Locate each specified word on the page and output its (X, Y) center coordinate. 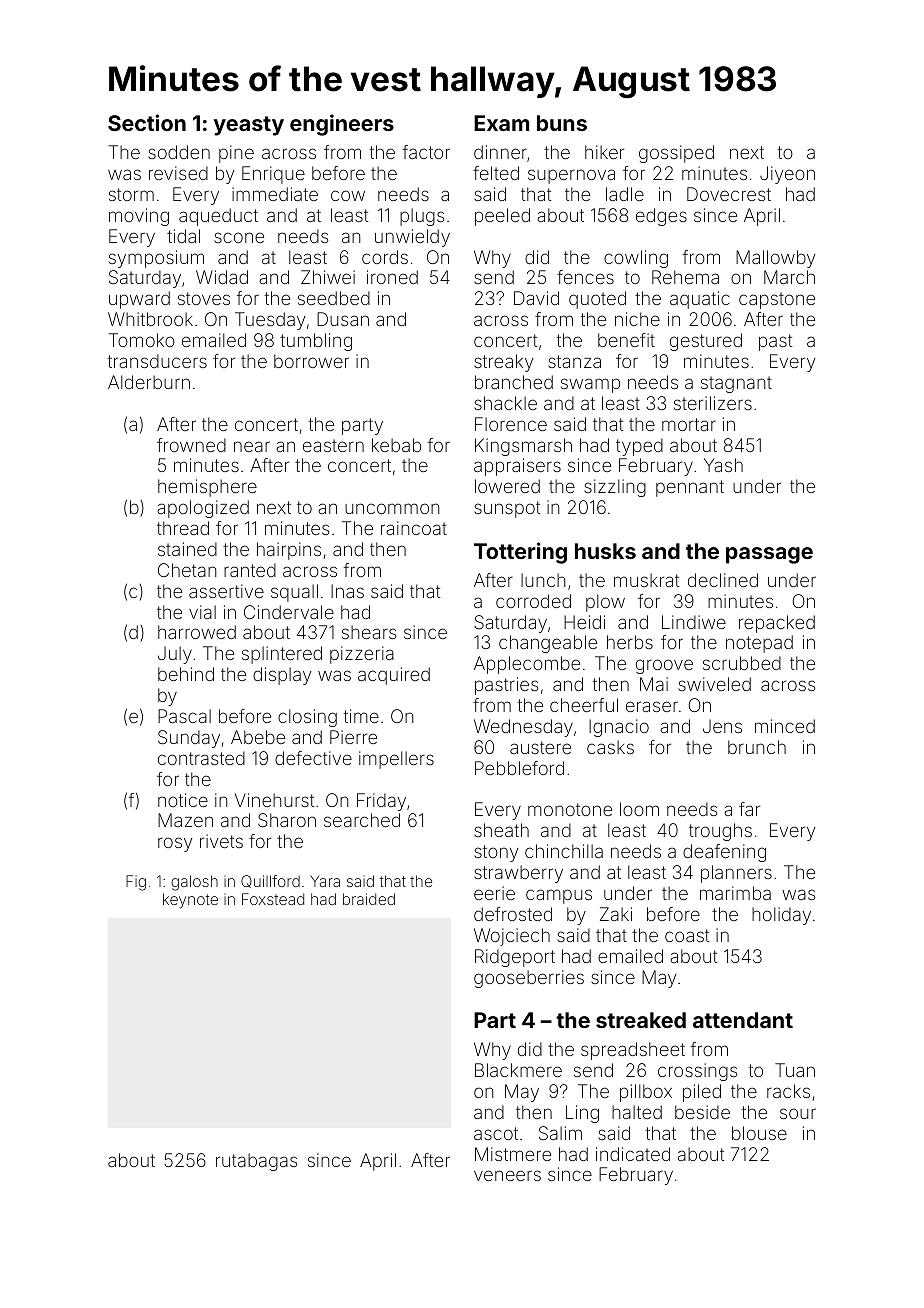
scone (239, 237)
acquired (394, 676)
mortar (689, 424)
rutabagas (256, 1162)
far (749, 809)
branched (514, 382)
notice (183, 800)
